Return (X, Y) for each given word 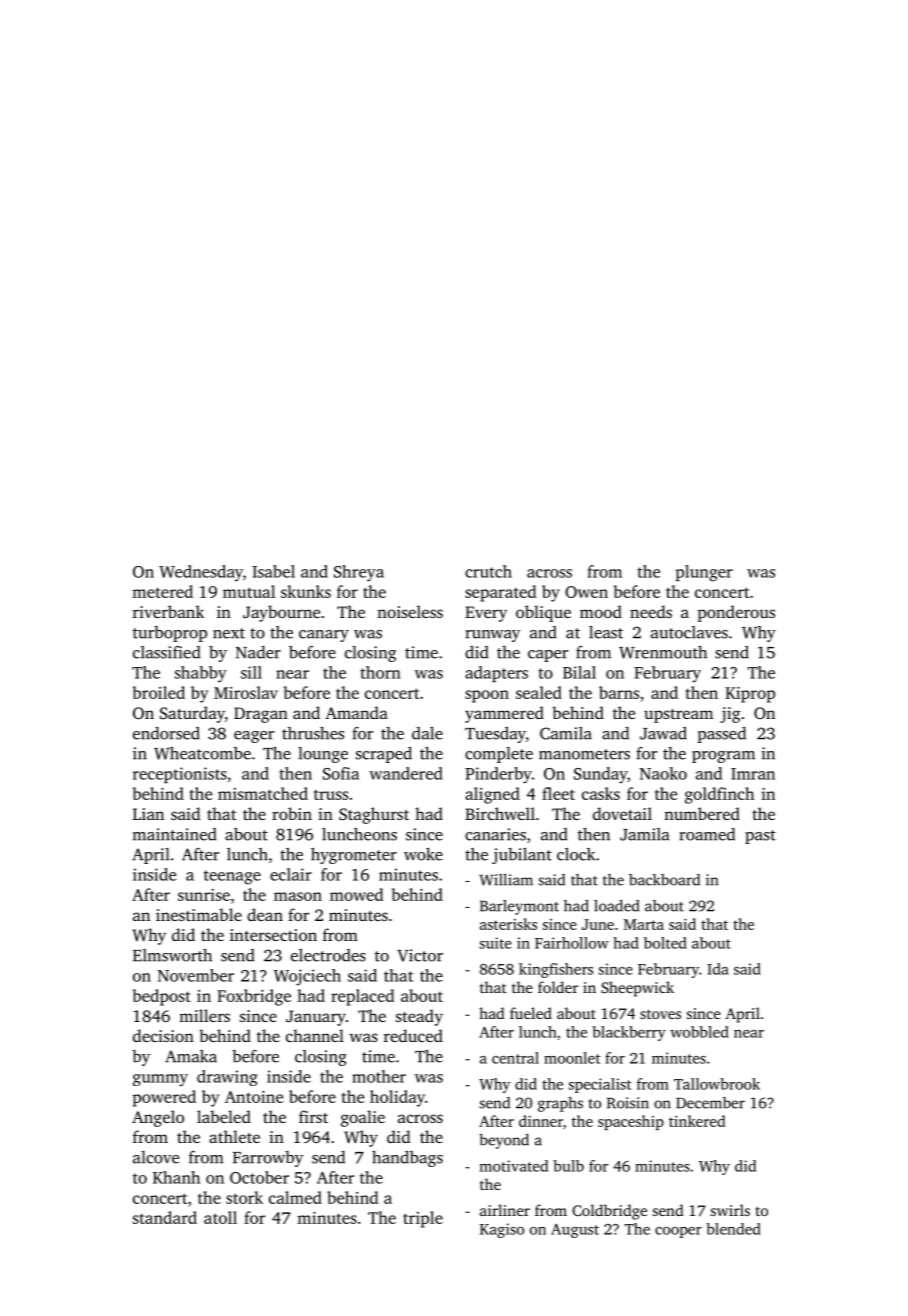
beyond (504, 1141)
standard (165, 1217)
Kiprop (750, 695)
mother (379, 1076)
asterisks (508, 924)
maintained (175, 834)
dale (427, 733)
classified (167, 652)
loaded (616, 906)
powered (164, 1098)
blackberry (629, 1033)
